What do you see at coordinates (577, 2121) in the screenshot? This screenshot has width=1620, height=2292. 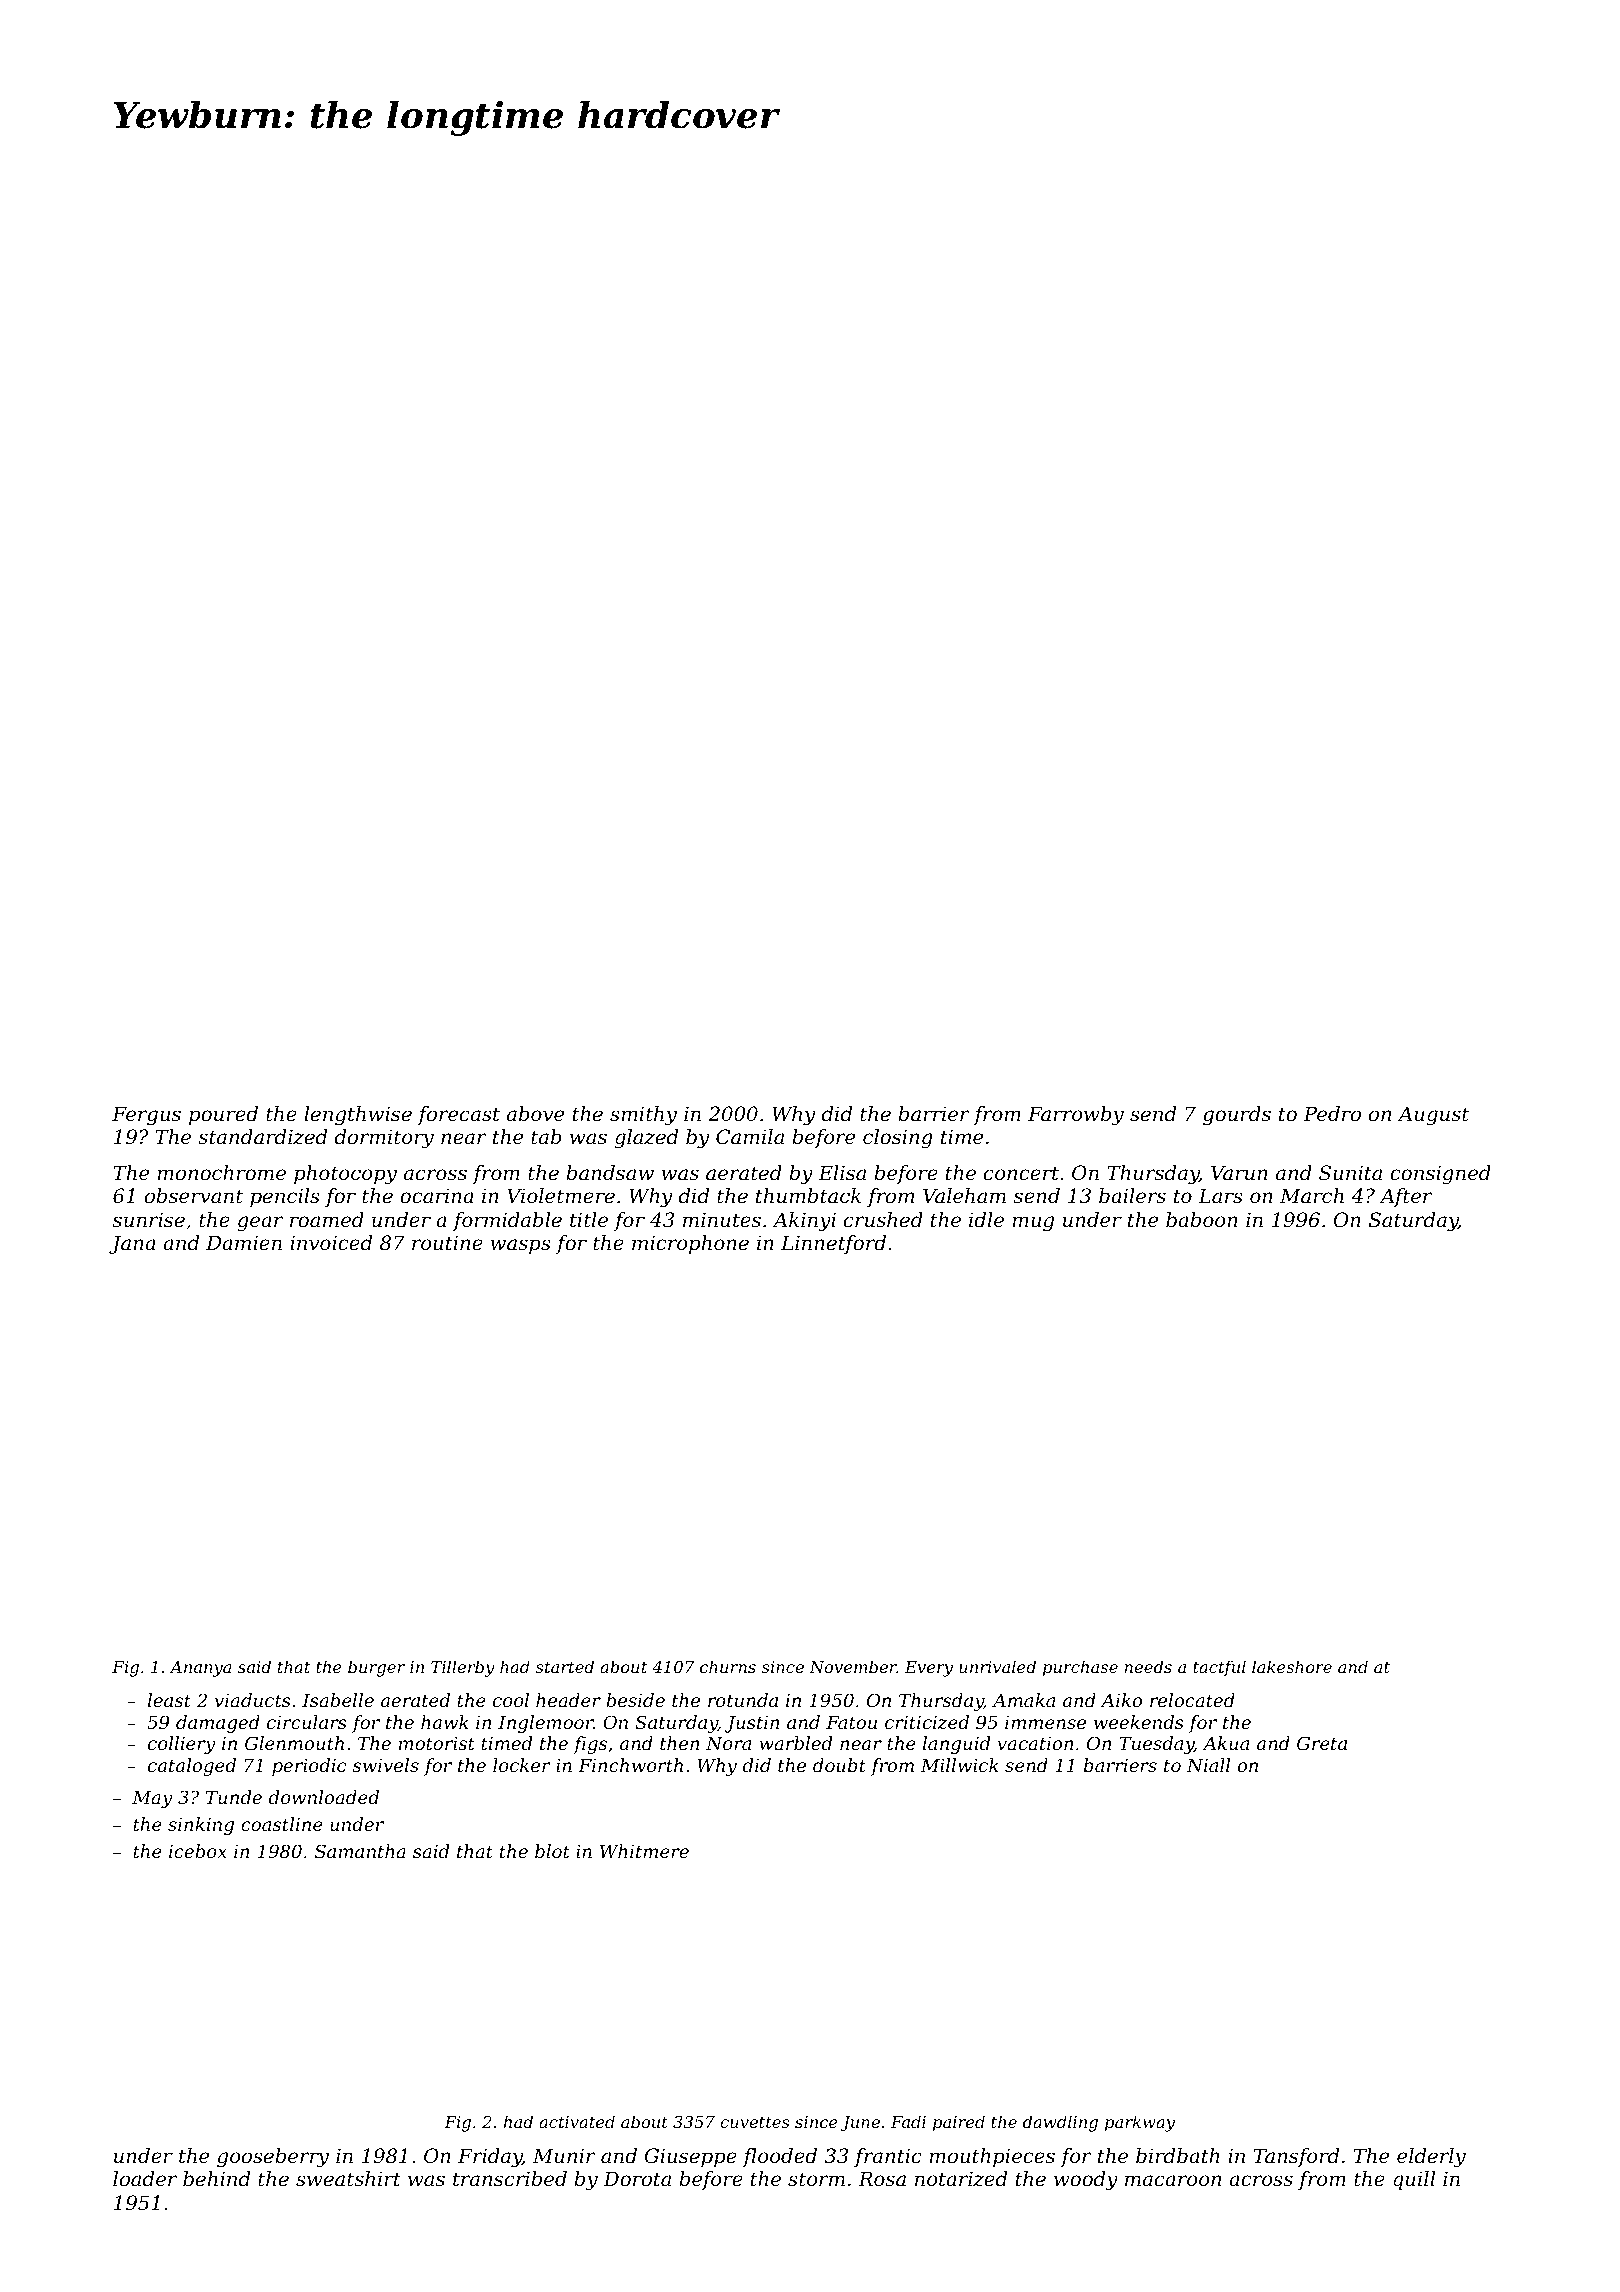 I see `activated` at bounding box center [577, 2121].
